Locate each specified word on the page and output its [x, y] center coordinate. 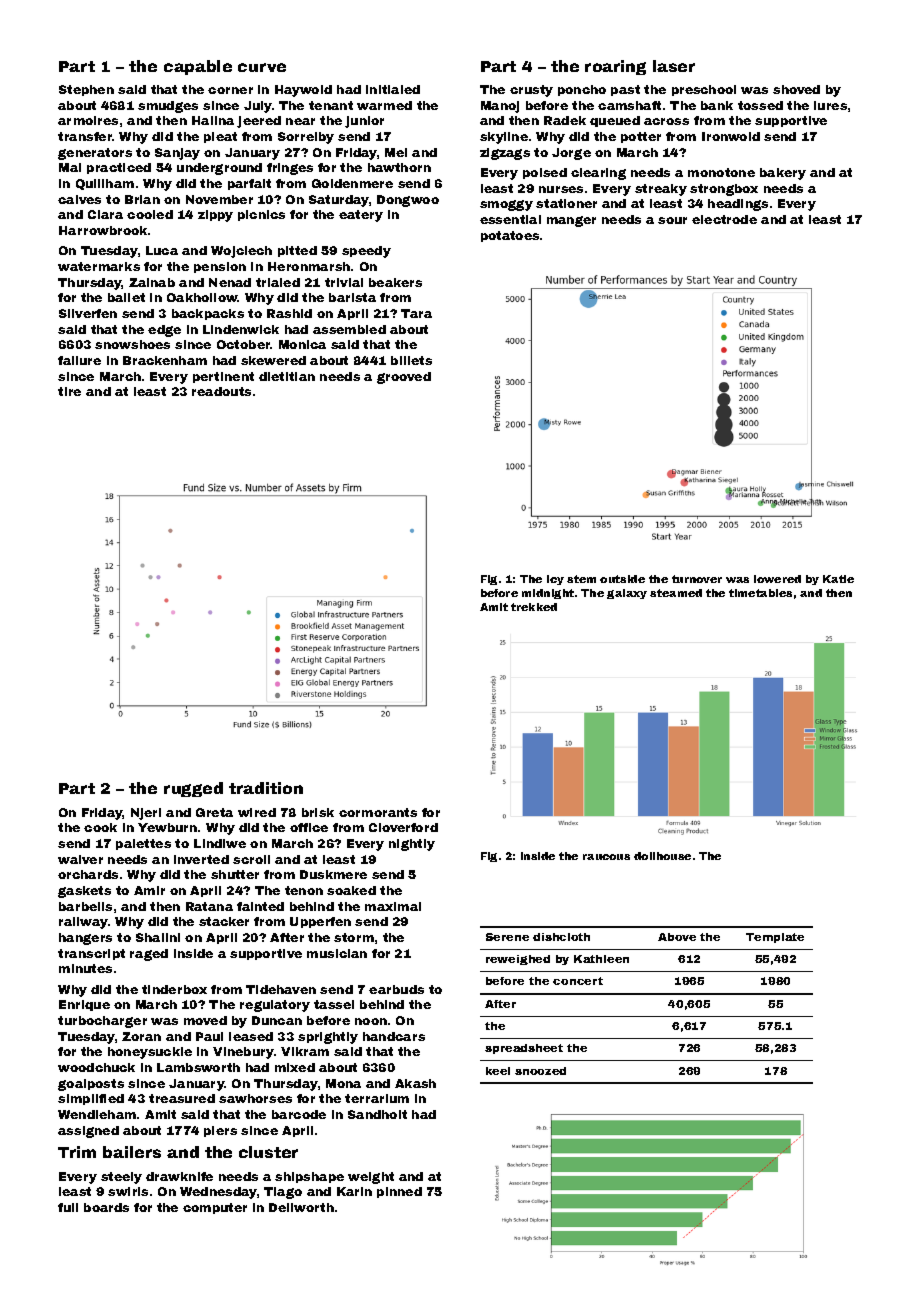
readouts [221, 391]
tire [69, 391]
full [68, 1207]
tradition [266, 788]
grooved [404, 378]
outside [622, 579]
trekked [534, 607]
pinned [399, 1192]
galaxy [627, 594]
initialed [393, 89]
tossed [760, 105]
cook [100, 827]
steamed [676, 593]
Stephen [86, 90]
